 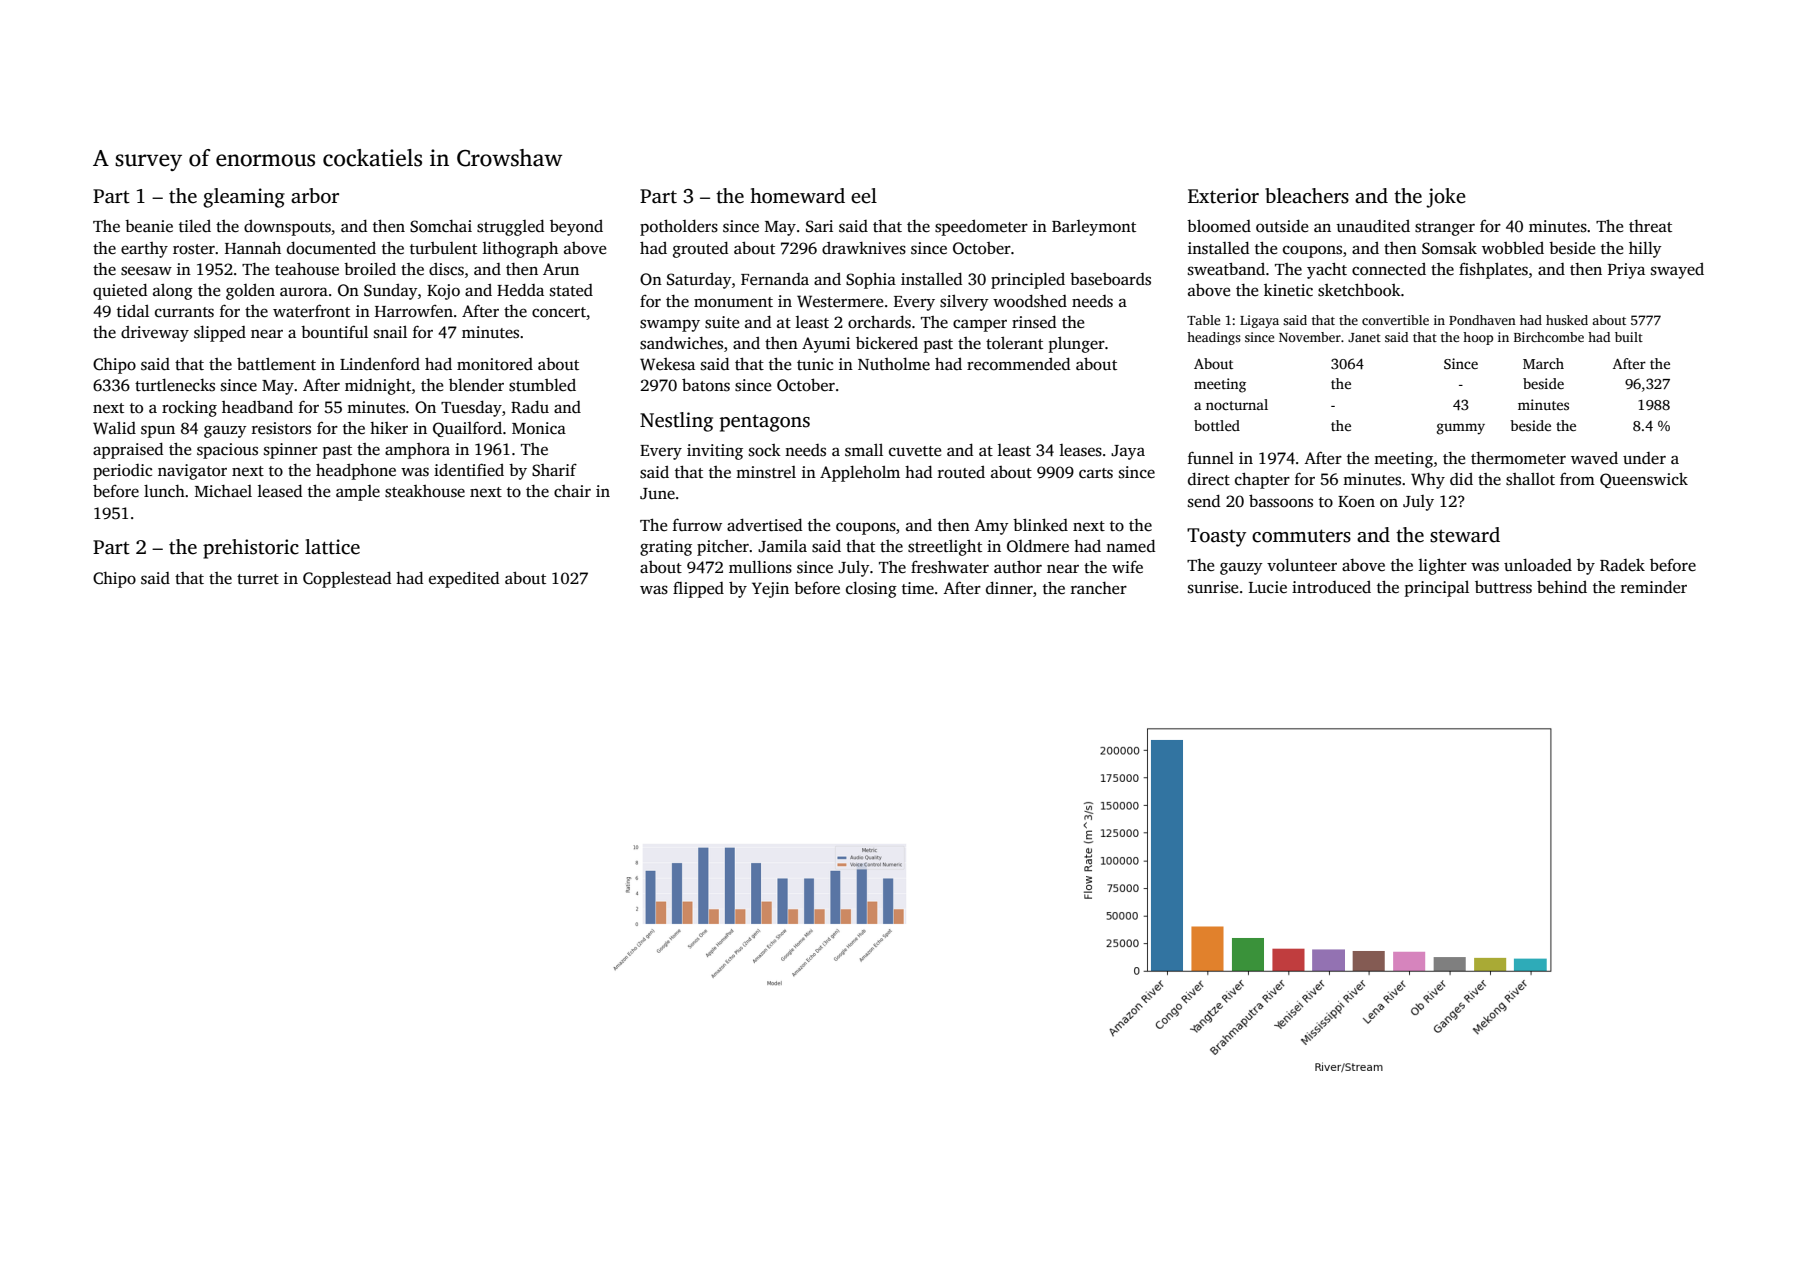 What do you see at coordinates (1446, 198) in the page?
I see `joke` at bounding box center [1446, 198].
